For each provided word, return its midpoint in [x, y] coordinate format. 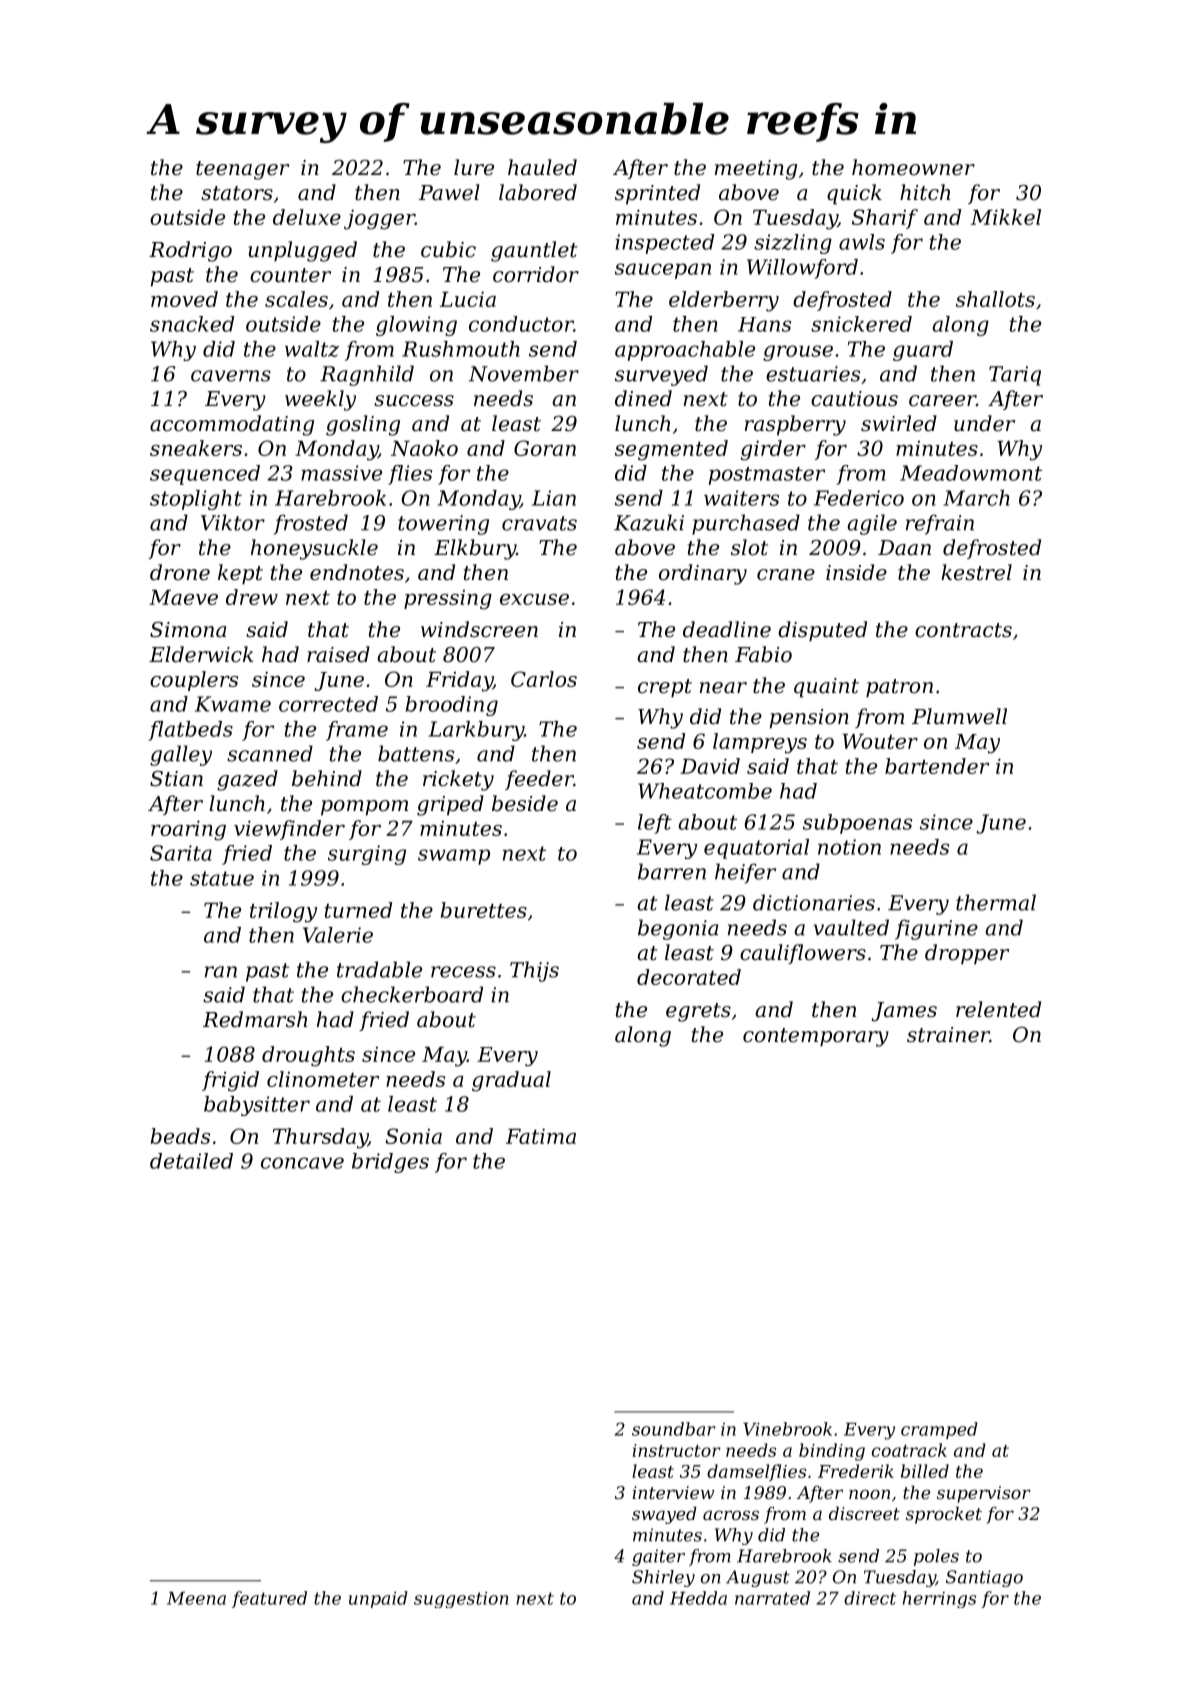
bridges [390, 1163]
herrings [939, 1599]
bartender [937, 766]
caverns [231, 376]
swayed [664, 1515]
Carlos [544, 679]
